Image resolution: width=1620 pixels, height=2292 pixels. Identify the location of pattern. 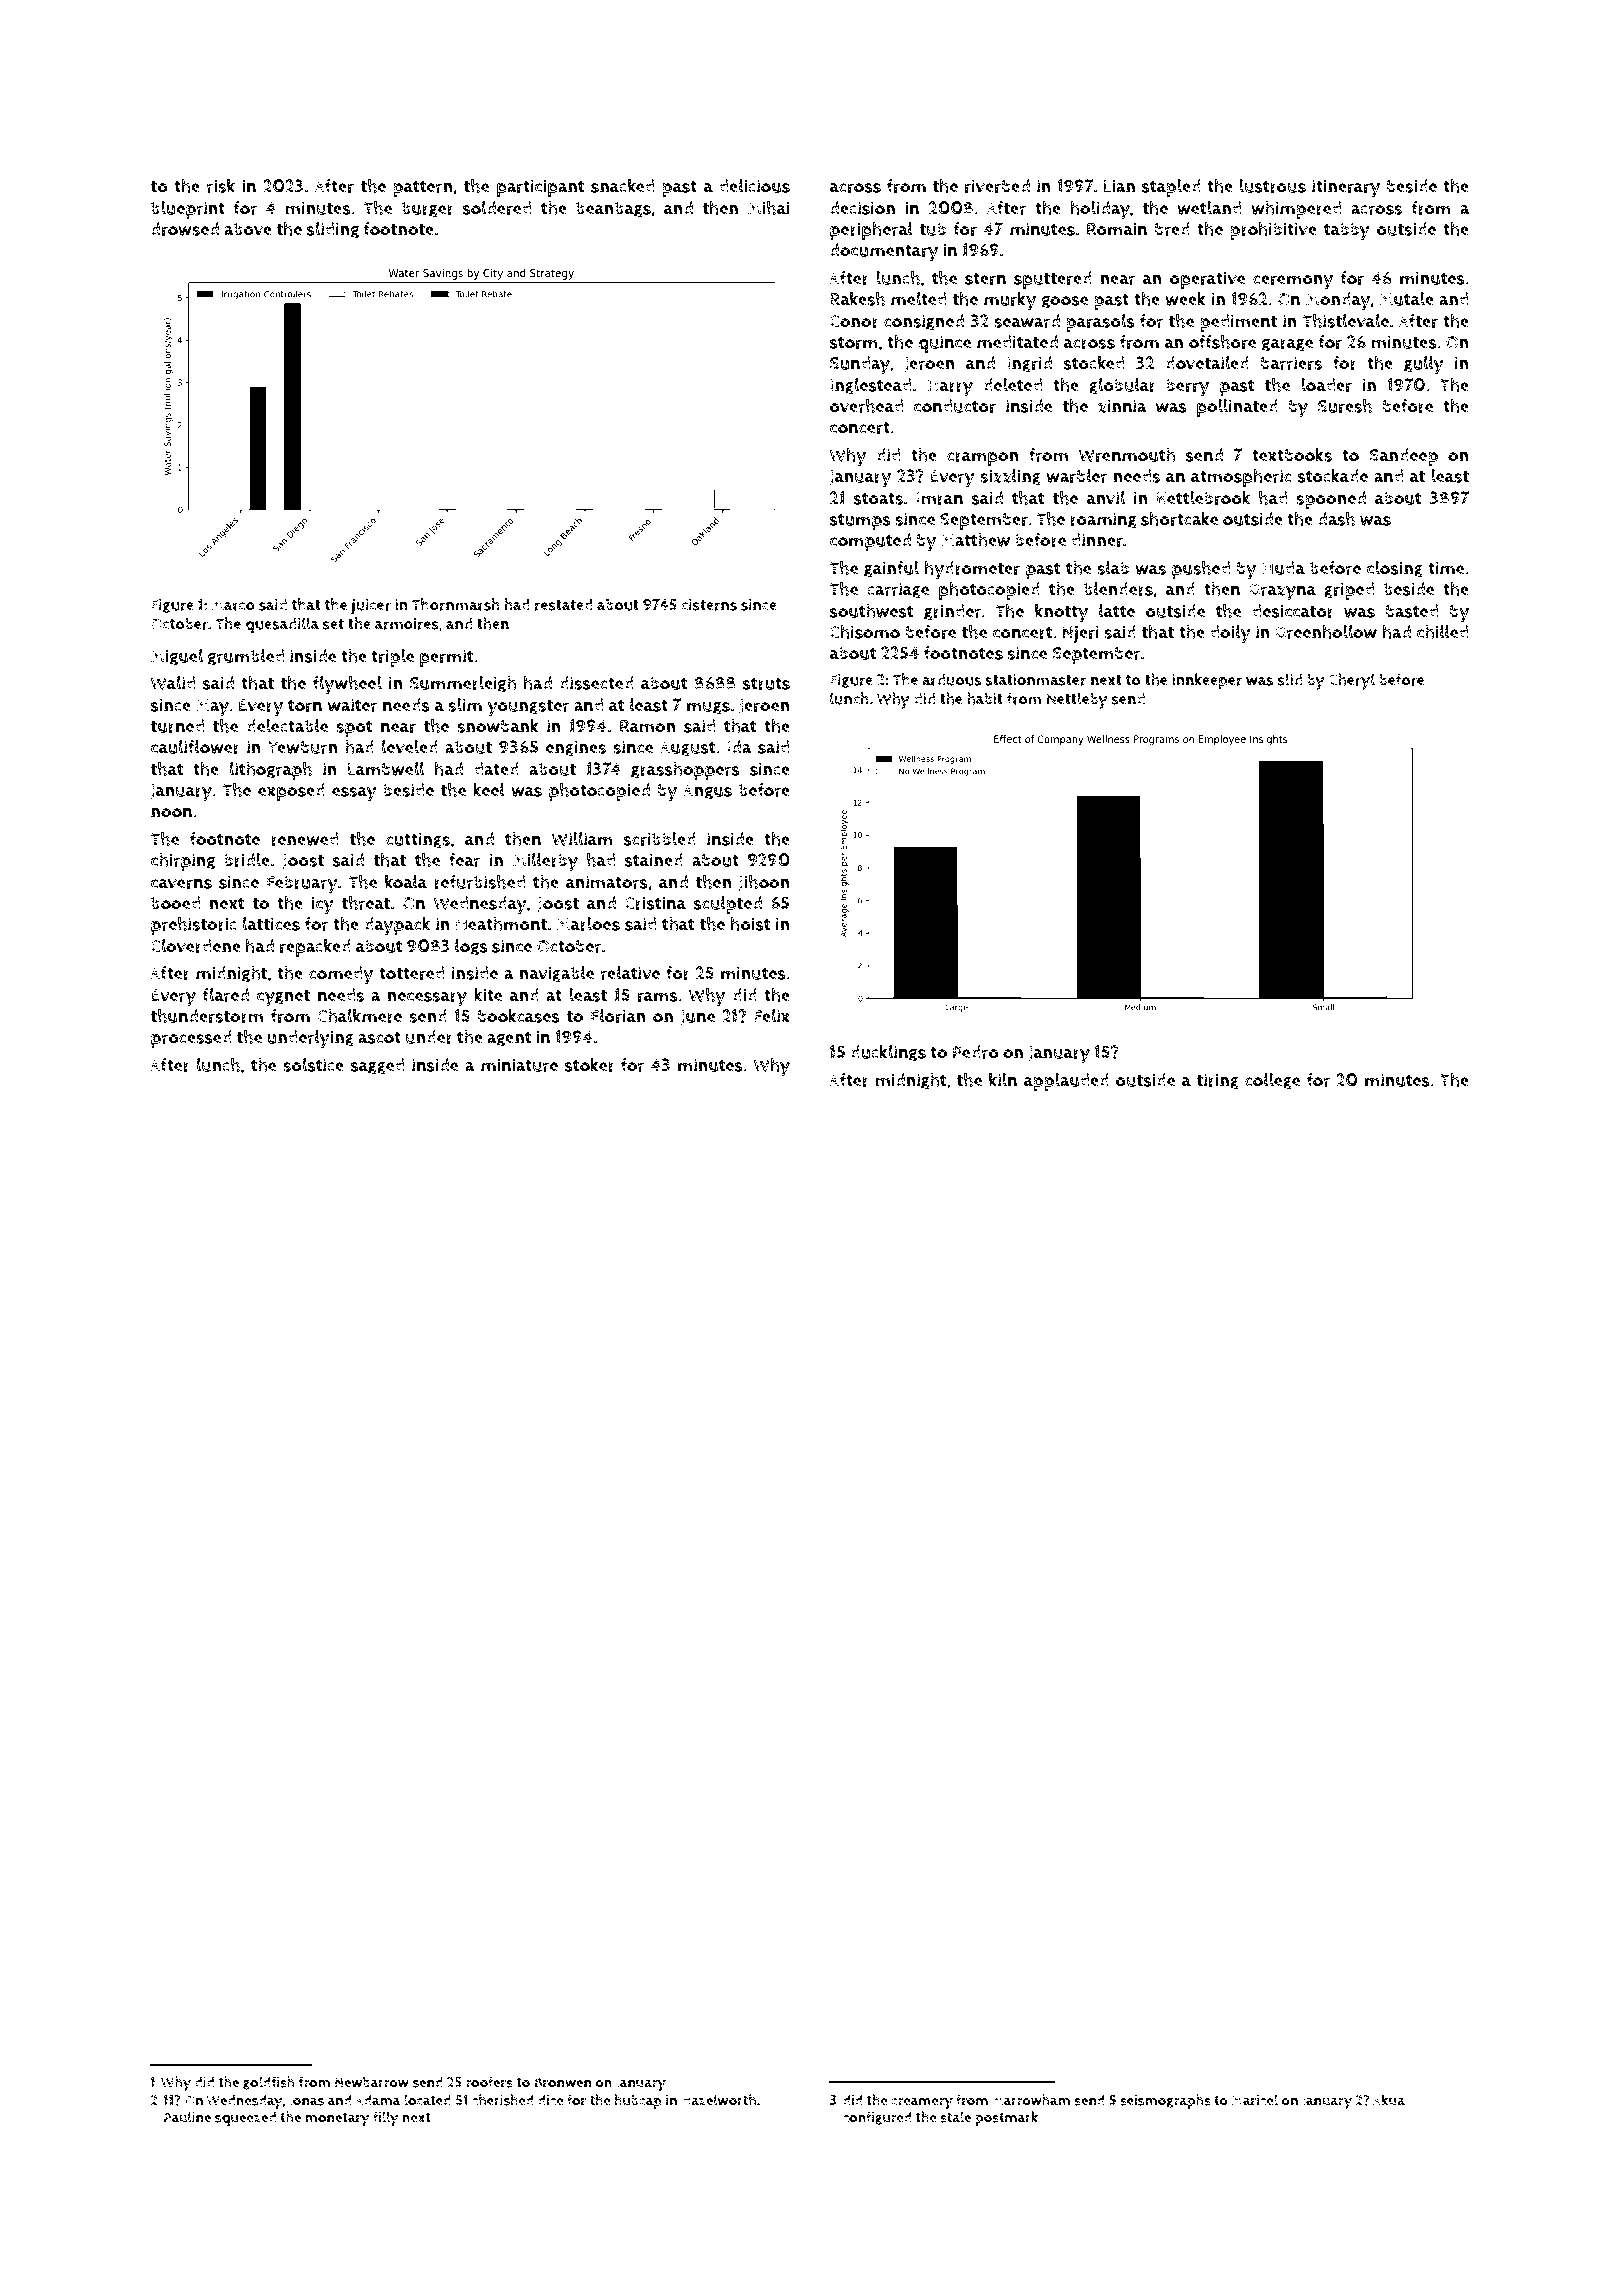
(423, 188).
